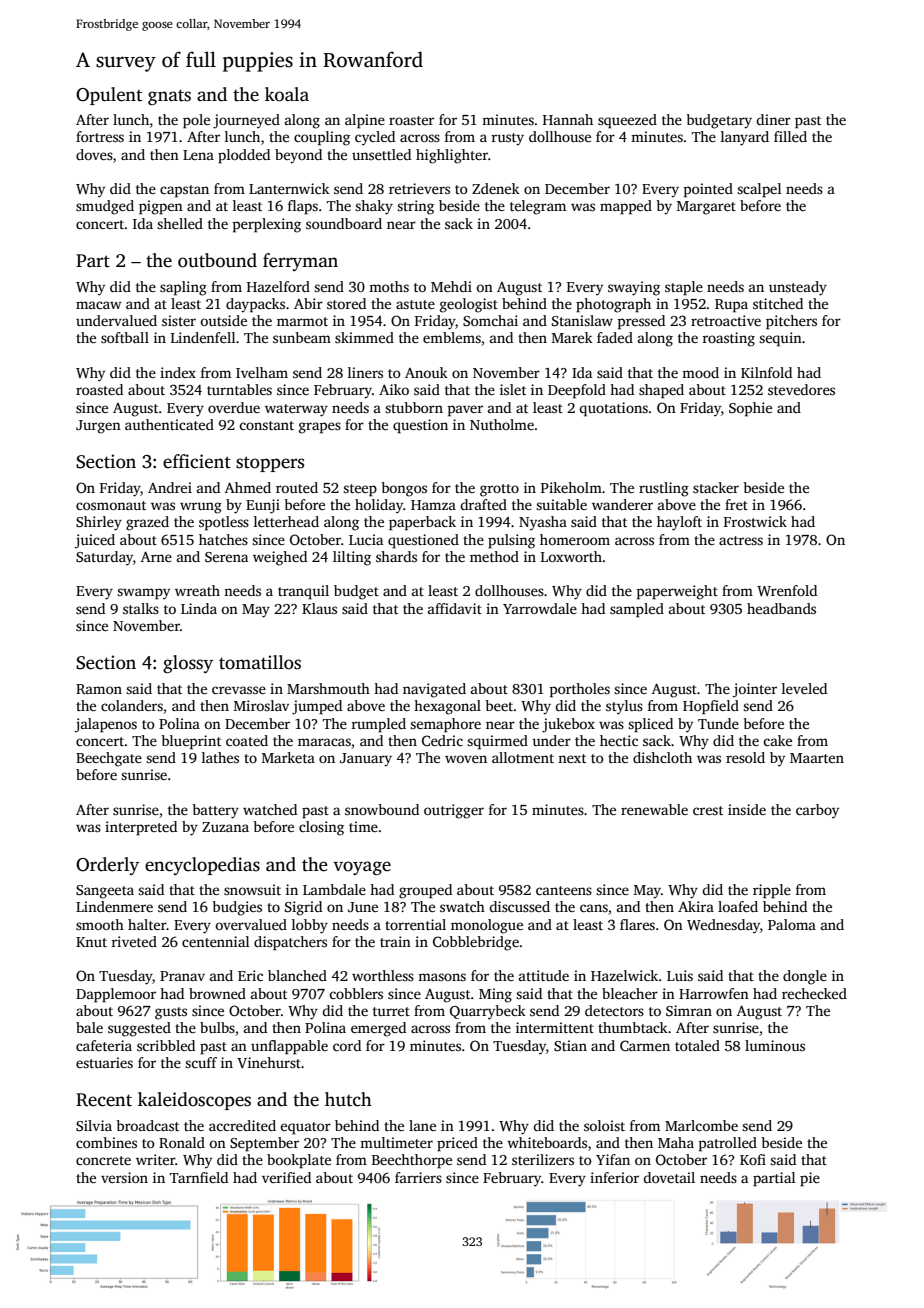 Image resolution: width=924 pixels, height=1308 pixels. I want to click on Tarnfield, so click(199, 1177).
